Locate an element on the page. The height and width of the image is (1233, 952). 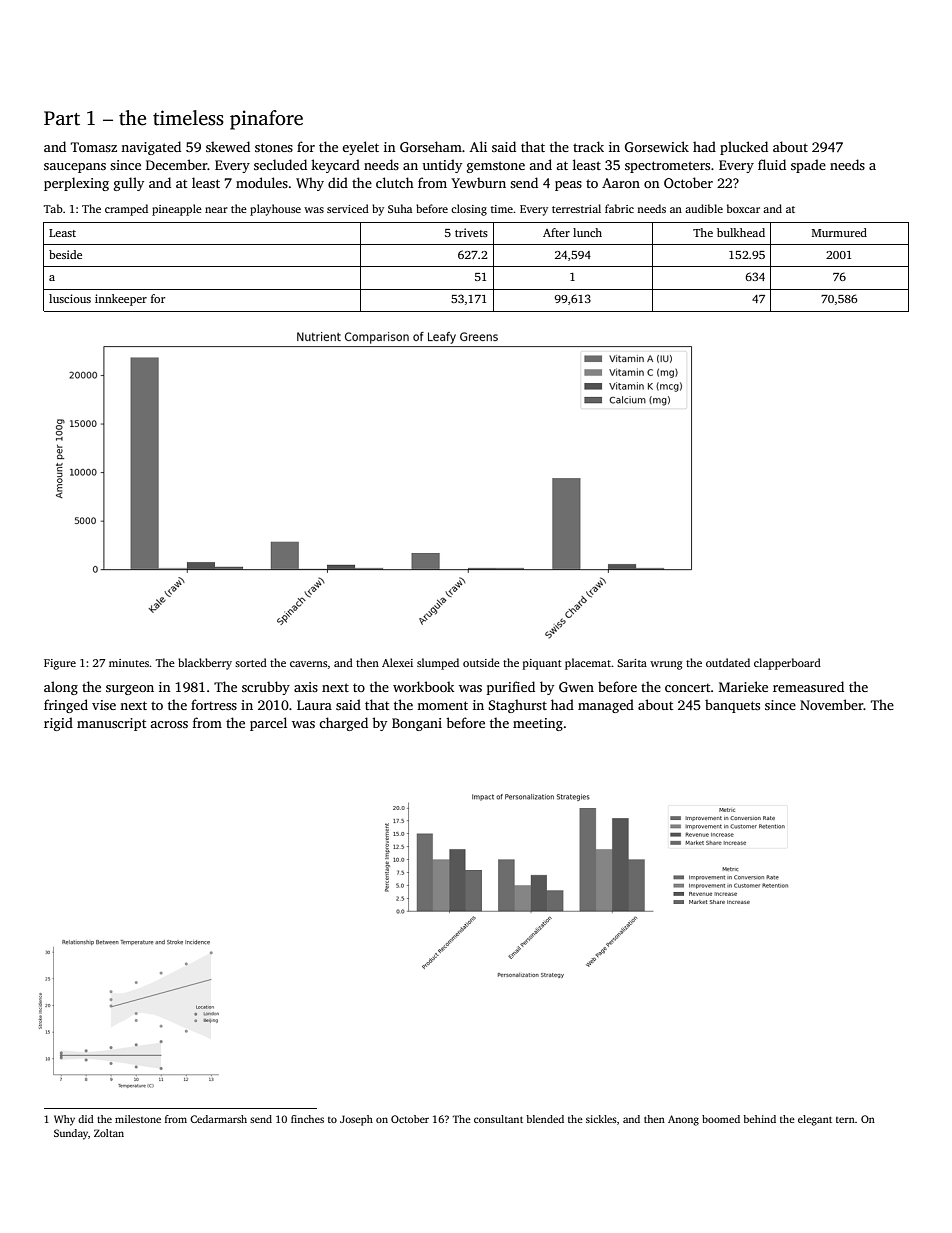
clapperboard is located at coordinates (787, 664).
